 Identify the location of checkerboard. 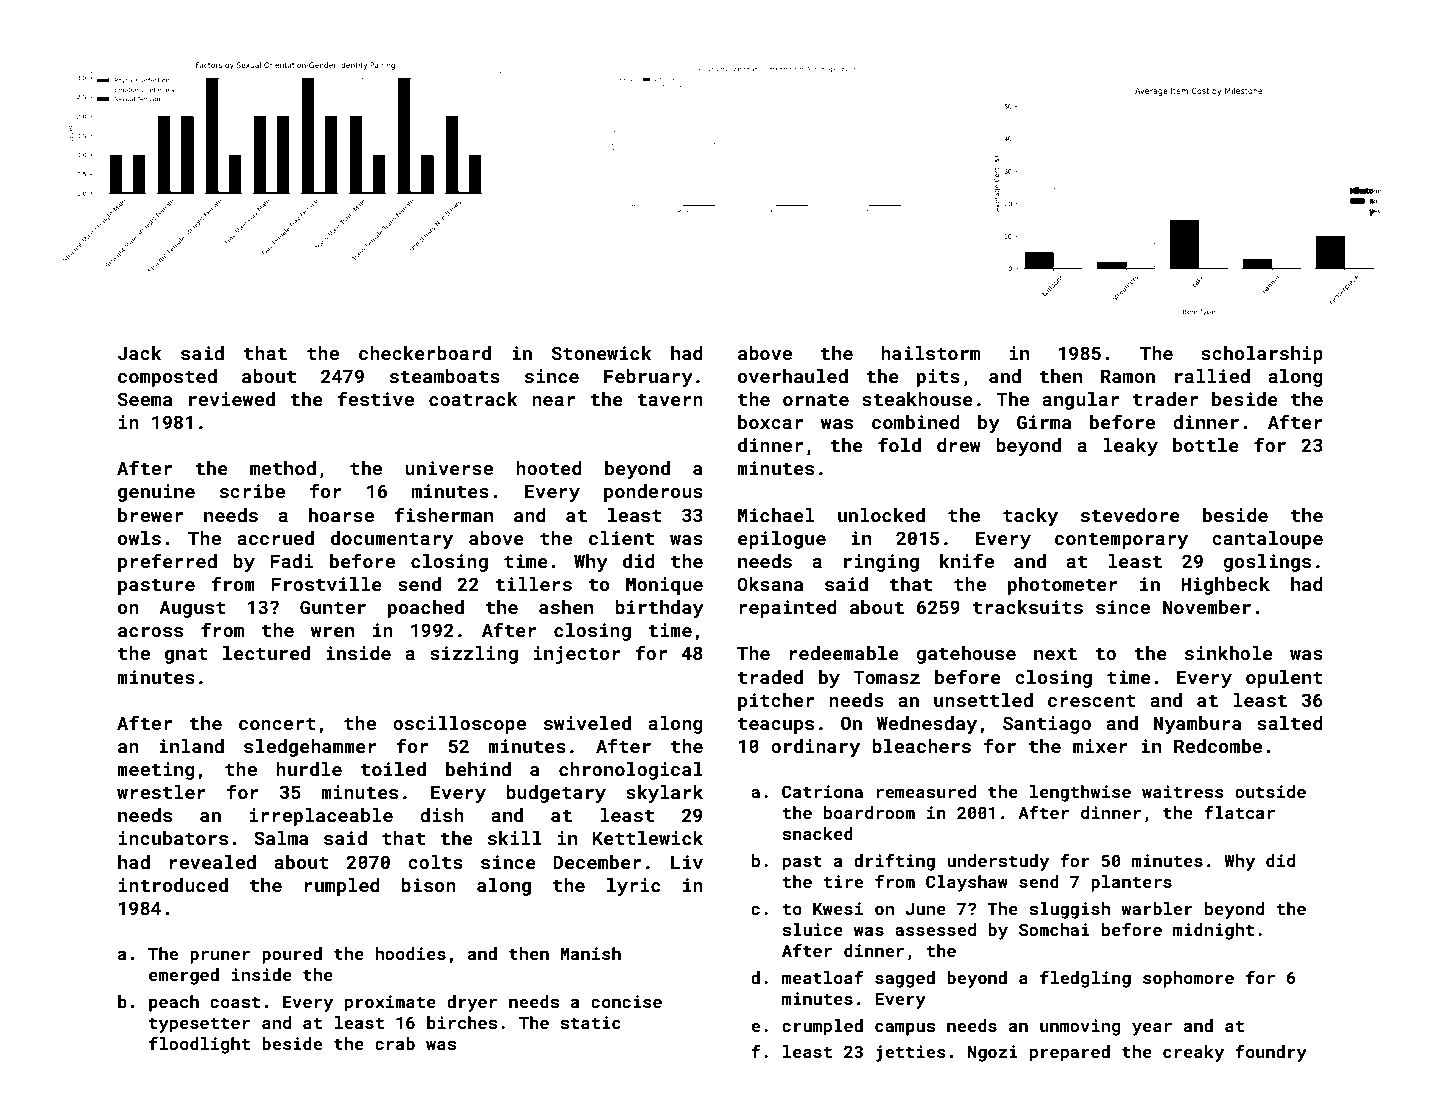
(425, 353).
